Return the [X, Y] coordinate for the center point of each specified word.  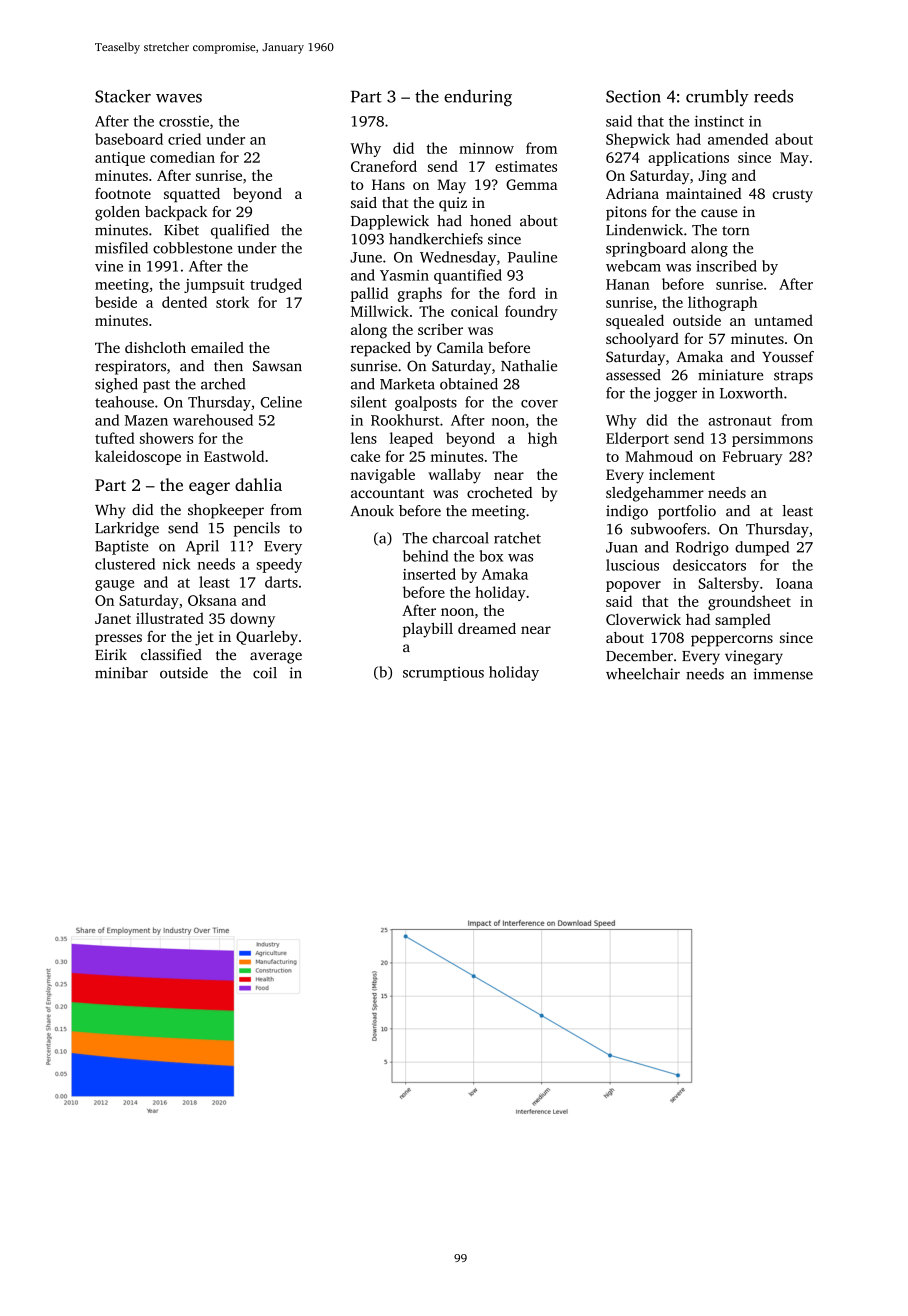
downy [252, 619]
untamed [783, 320]
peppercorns [732, 641]
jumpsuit [214, 286]
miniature [730, 375]
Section [633, 96]
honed [490, 221]
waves [179, 98]
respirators [130, 367]
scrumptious [443, 674]
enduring [478, 97]
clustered [125, 564]
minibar [121, 673]
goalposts [426, 403]
